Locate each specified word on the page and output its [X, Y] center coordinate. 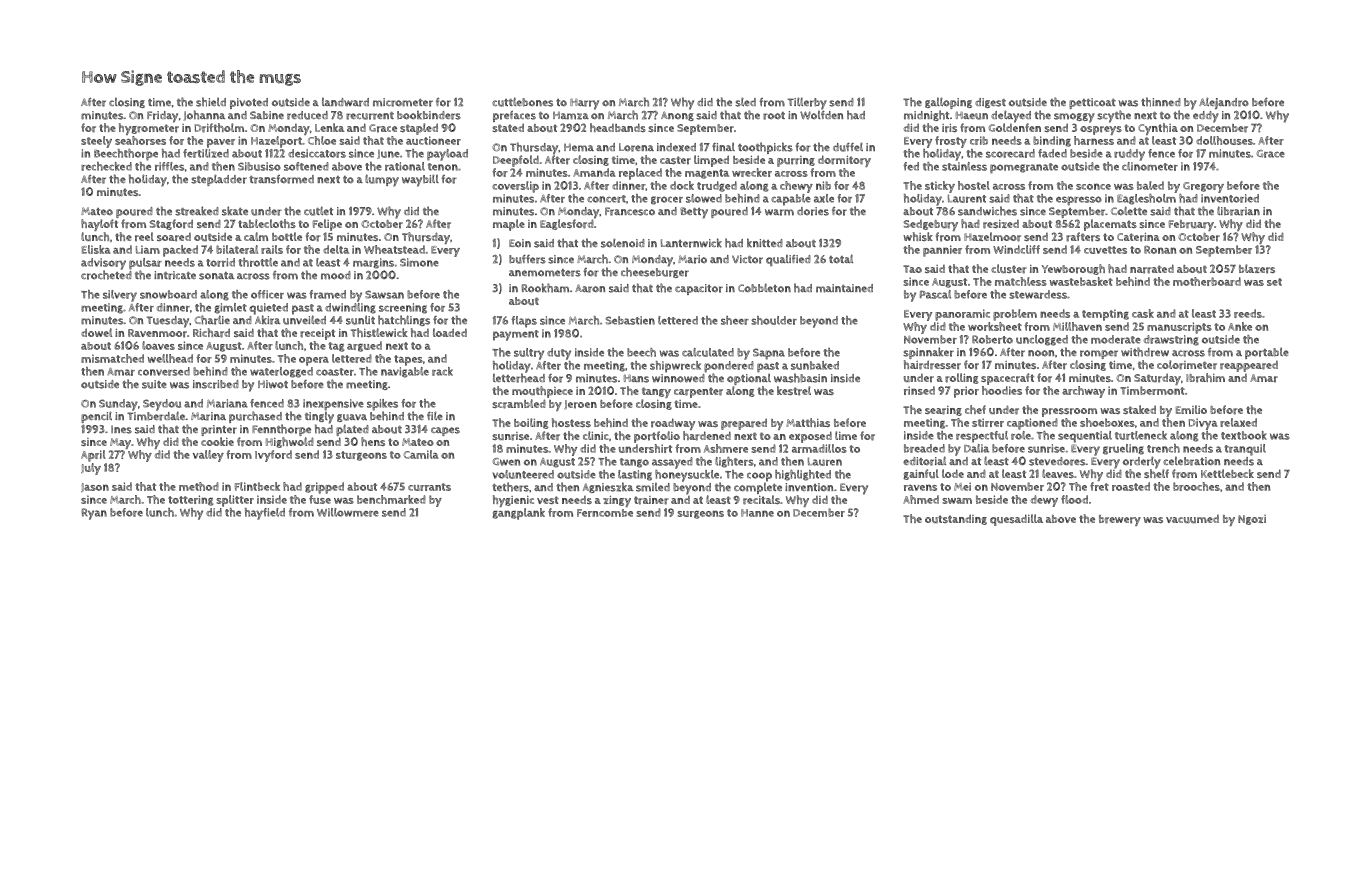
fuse [320, 499]
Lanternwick [691, 243]
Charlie [212, 320]
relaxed [1238, 422]
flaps [524, 322]
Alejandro [1224, 103]
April [93, 456]
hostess [571, 422]
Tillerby [807, 103]
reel [144, 237]
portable [1267, 353]
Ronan [1160, 250]
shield [211, 102]
